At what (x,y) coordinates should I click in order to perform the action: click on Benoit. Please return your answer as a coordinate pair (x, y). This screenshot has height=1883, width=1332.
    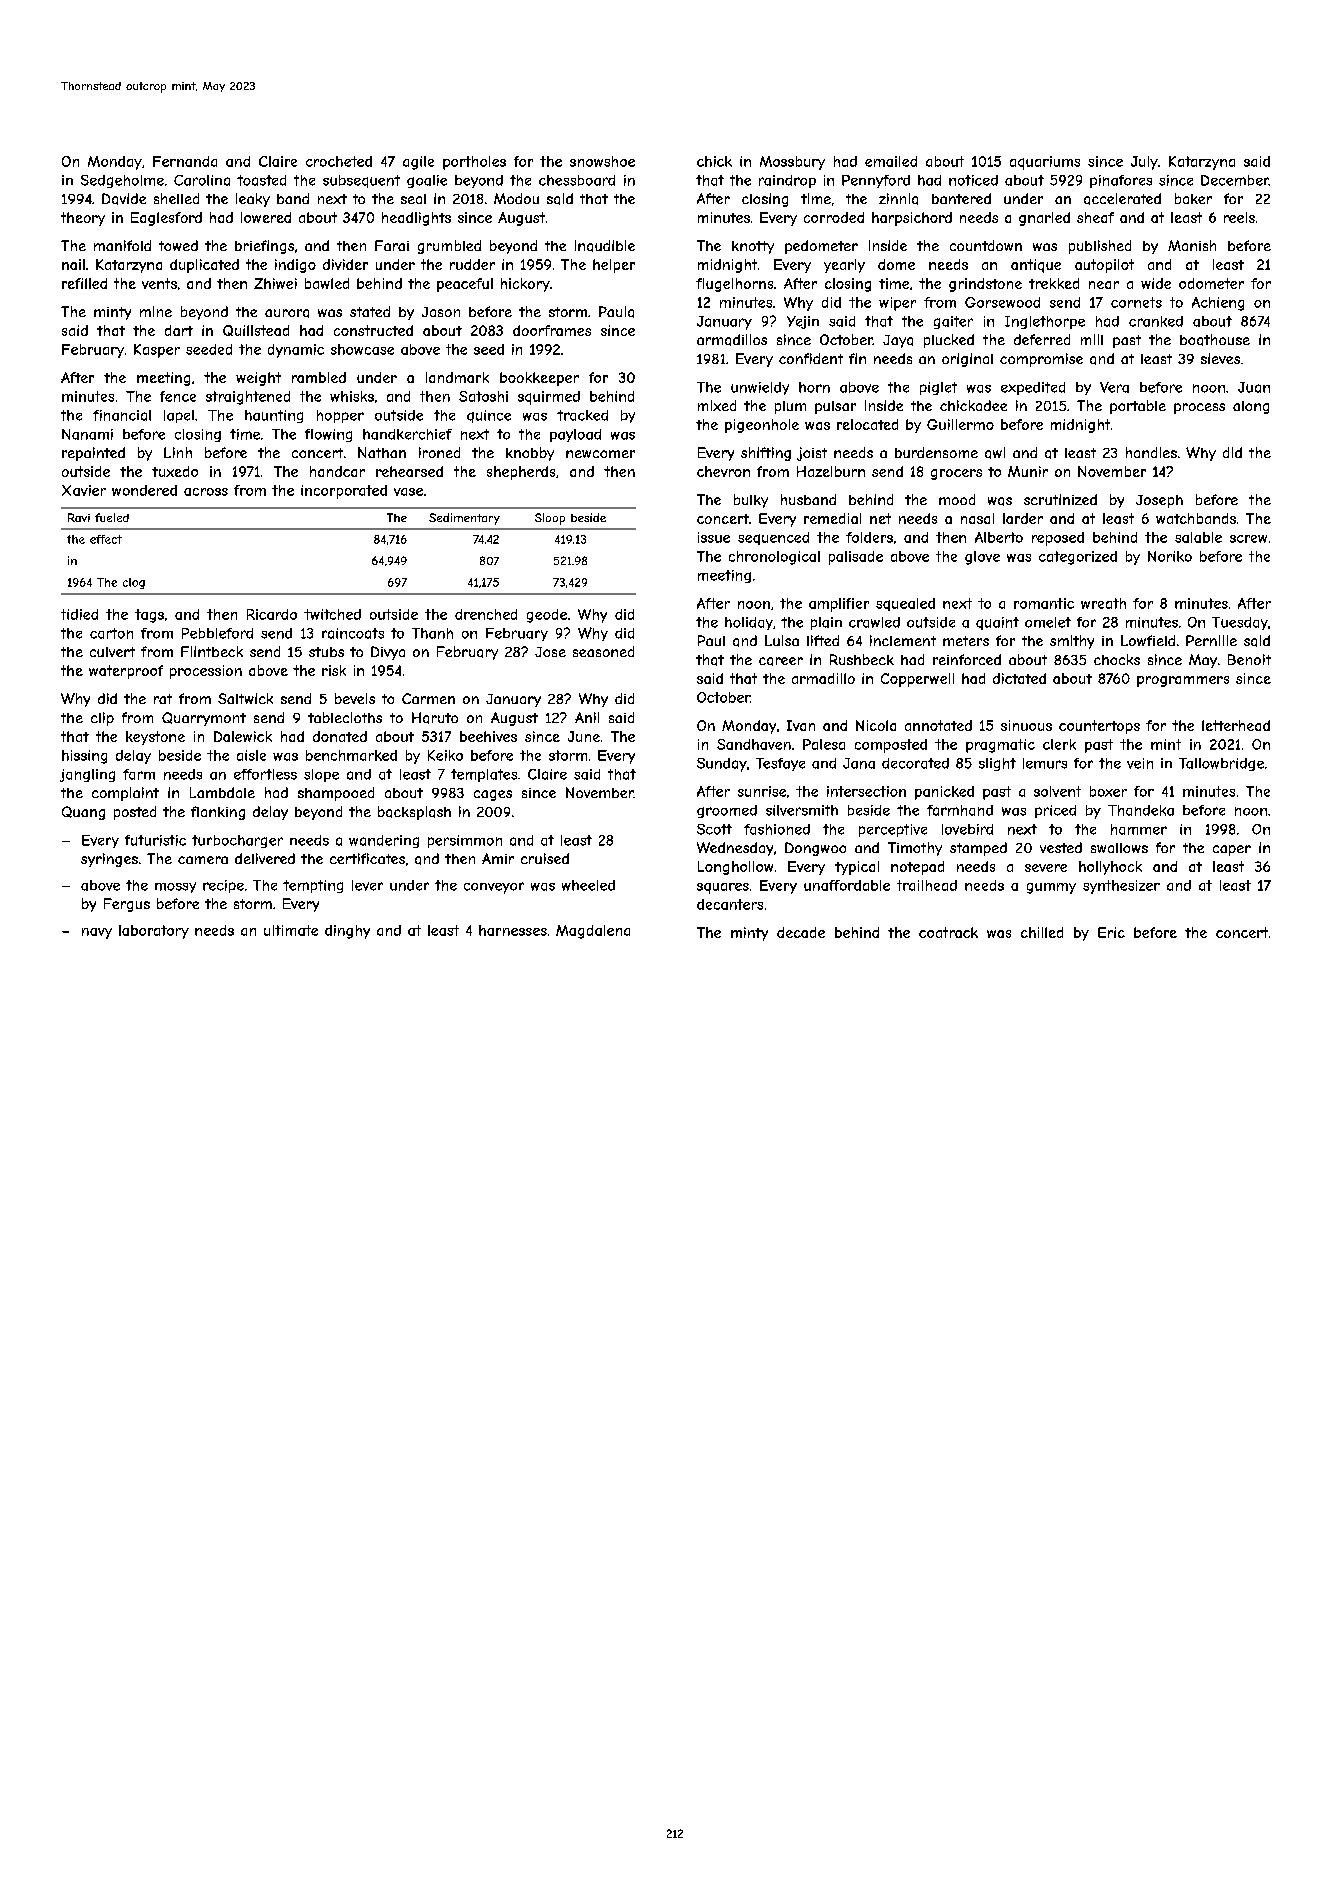
    Looking at the image, I should click on (1249, 659).
